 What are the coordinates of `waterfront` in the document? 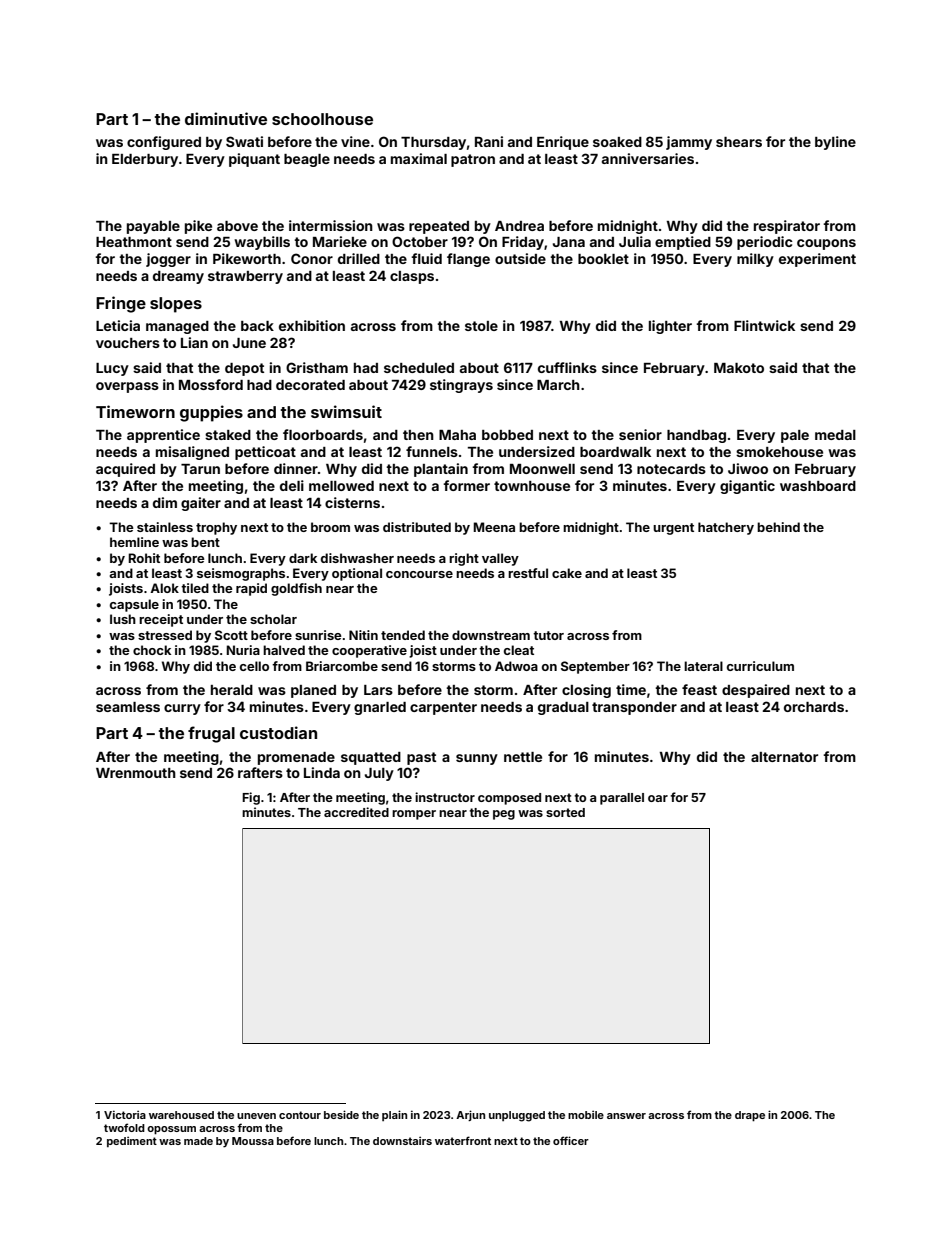 It's located at (463, 1140).
